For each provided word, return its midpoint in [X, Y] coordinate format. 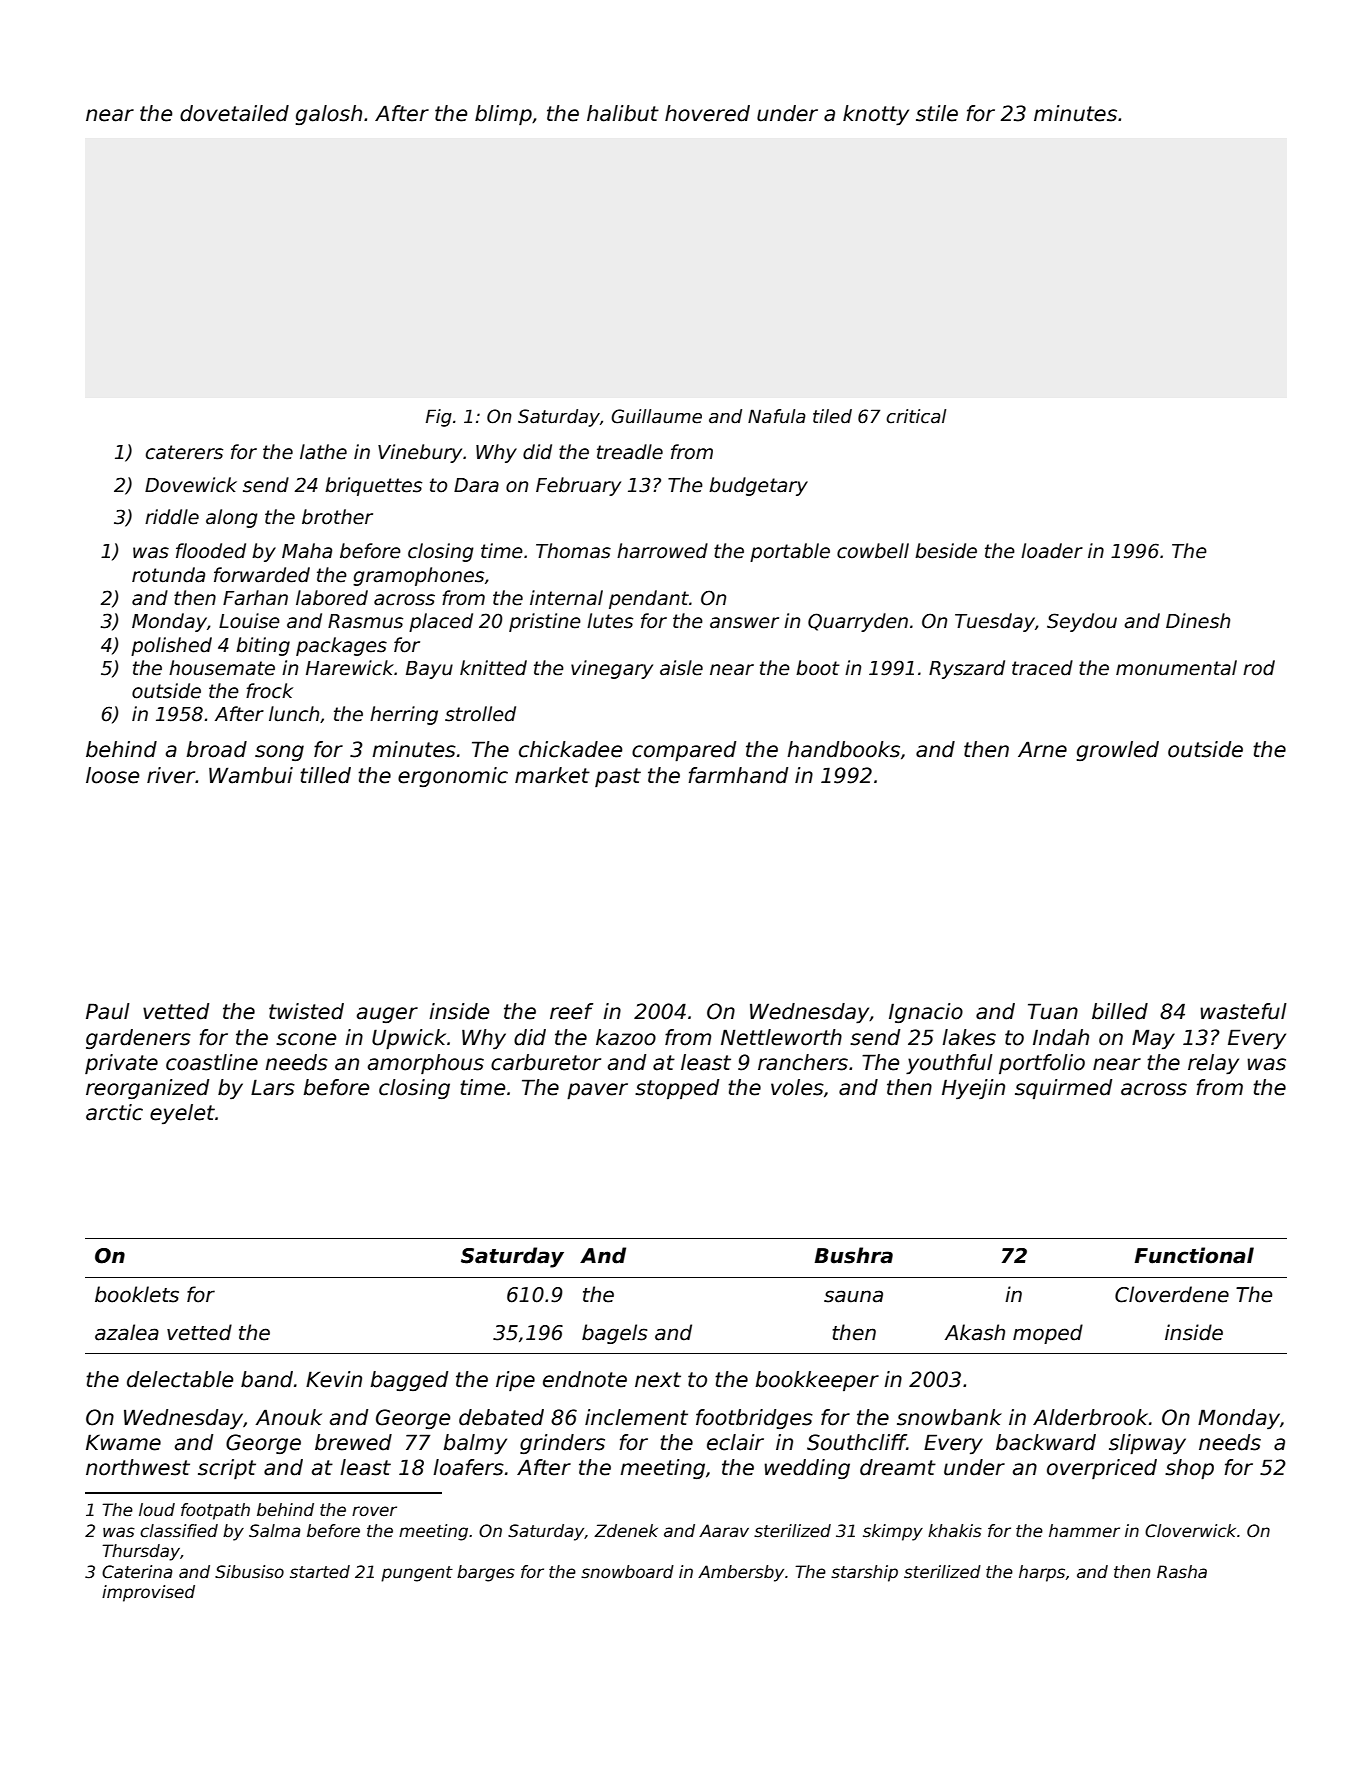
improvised [148, 1593]
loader [1052, 551]
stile [937, 113]
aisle [681, 668]
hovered [707, 113]
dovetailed [234, 113]
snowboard [627, 1572]
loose [113, 775]
